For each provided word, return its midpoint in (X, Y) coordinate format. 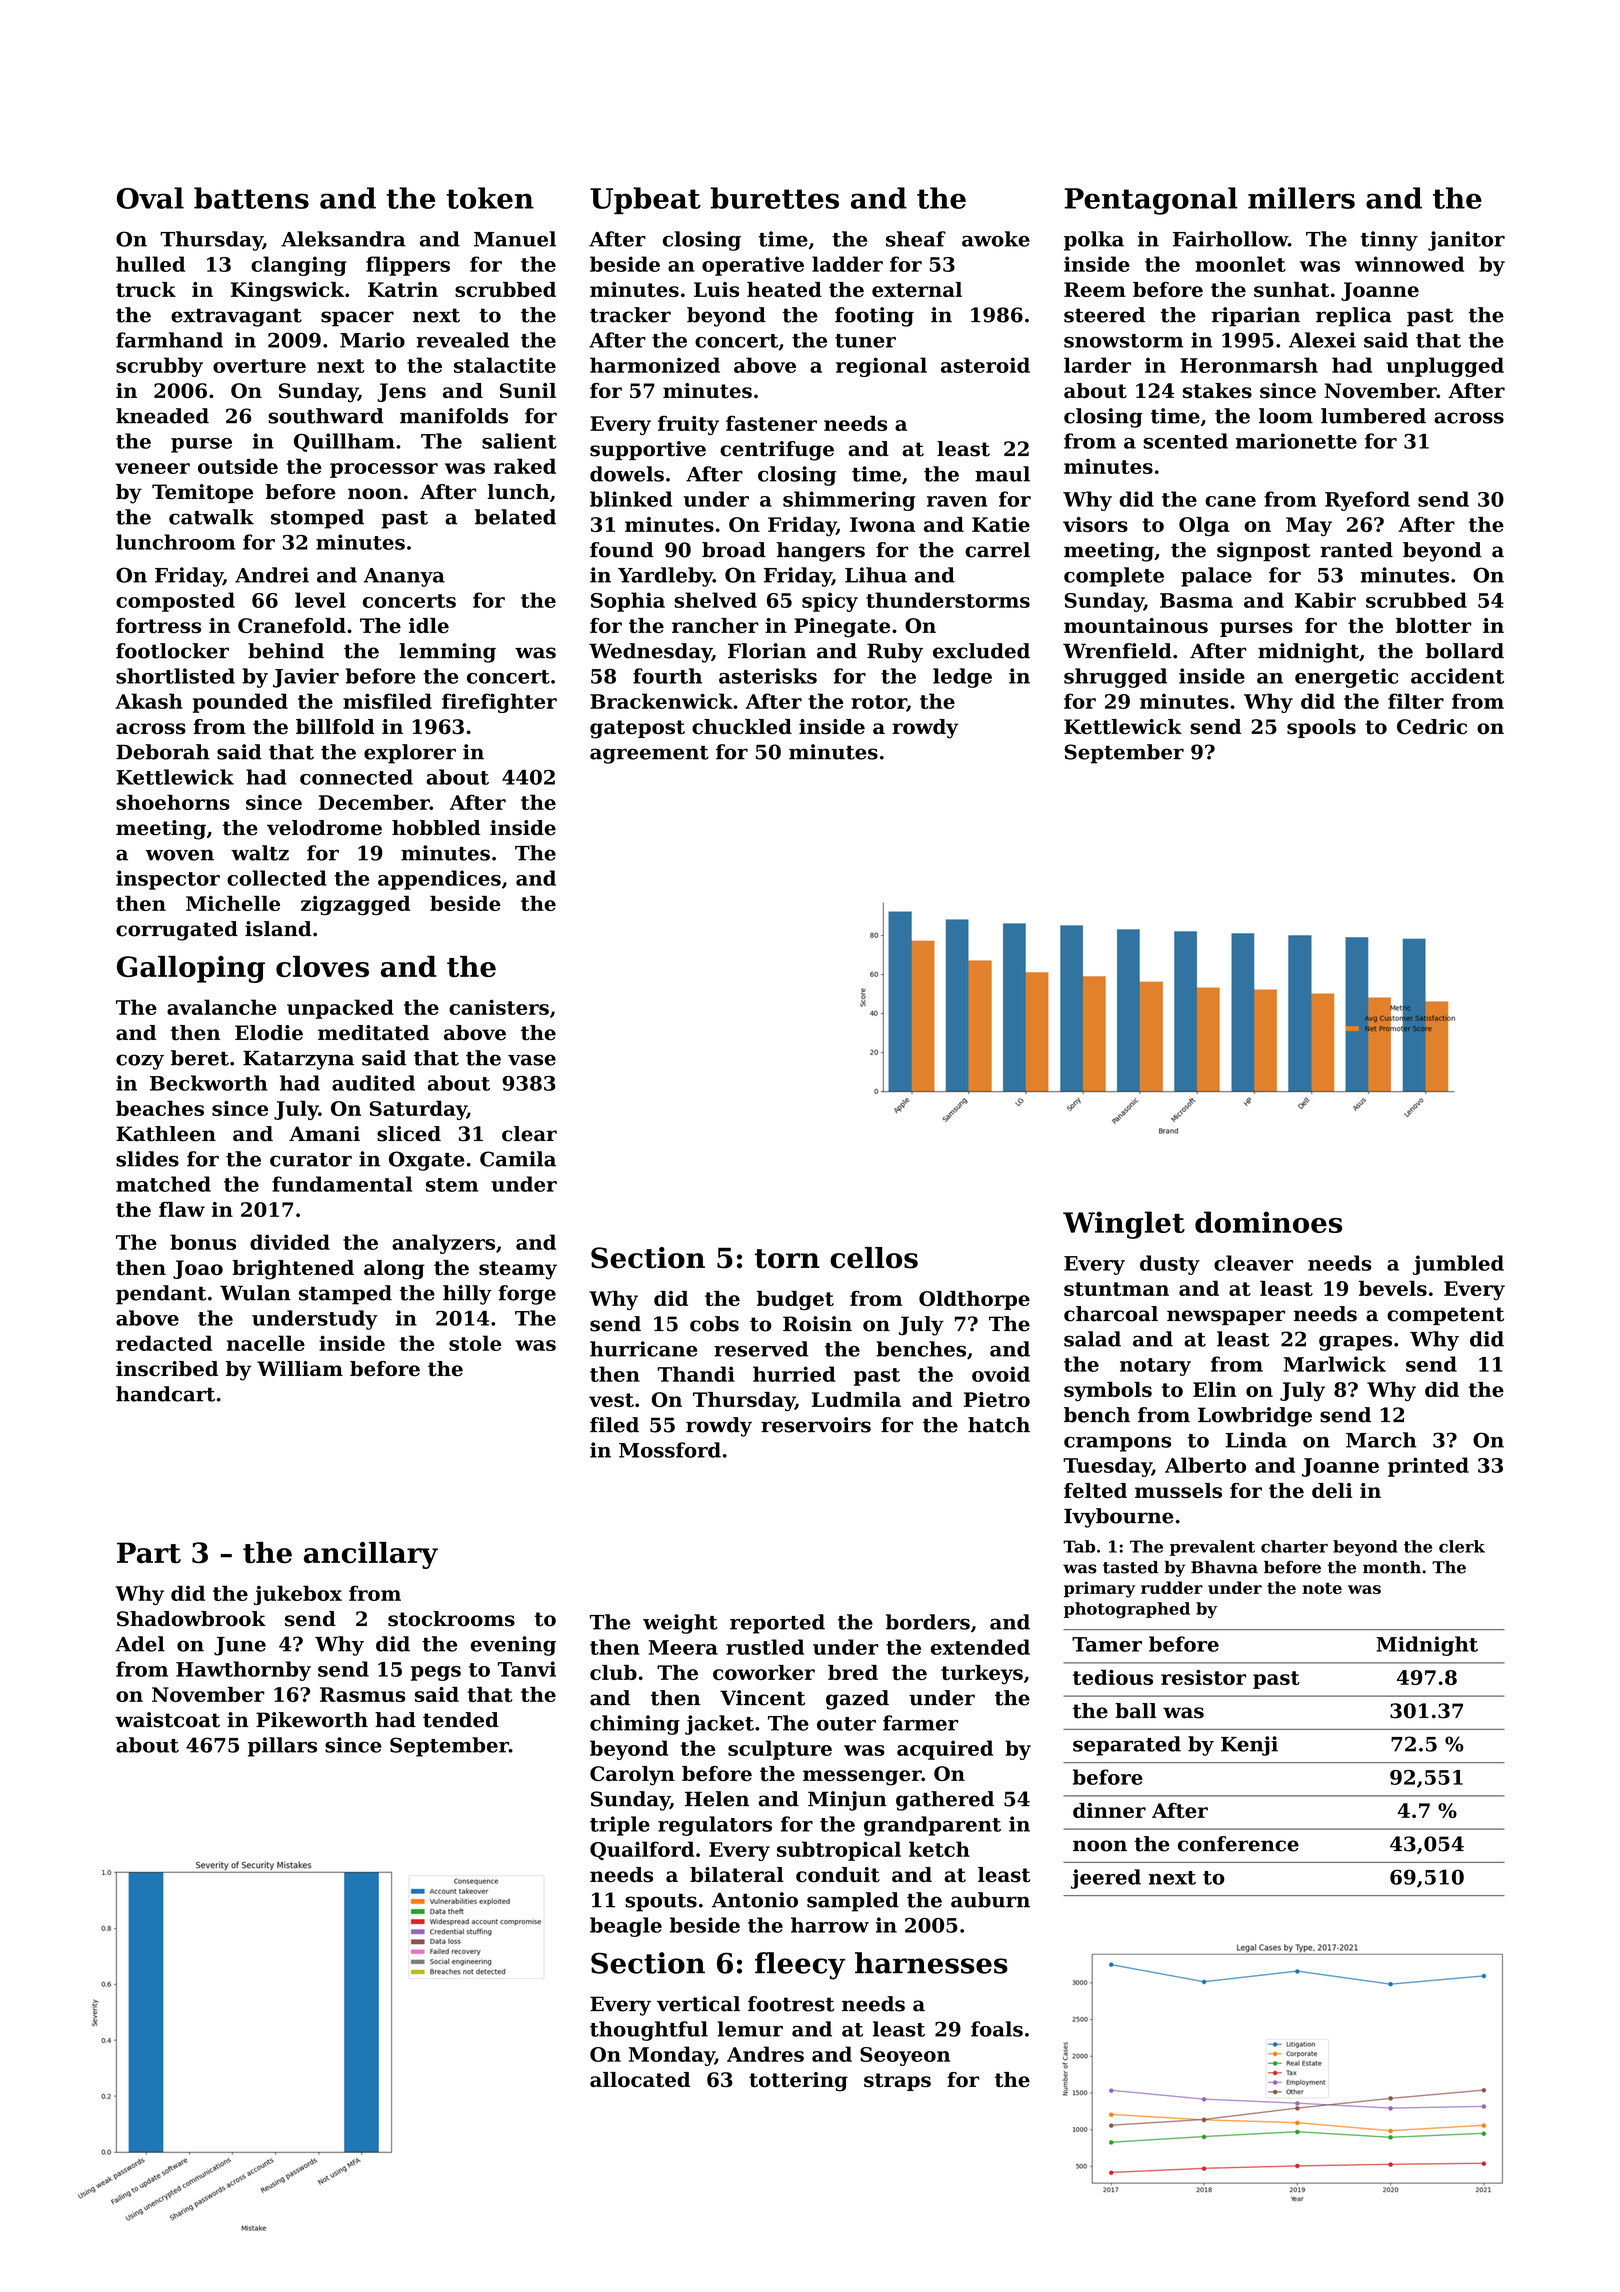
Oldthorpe (974, 1300)
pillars (282, 1747)
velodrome (324, 828)
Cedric (1432, 727)
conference (1238, 1844)
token (490, 198)
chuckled (742, 727)
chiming (635, 1725)
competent (1445, 1316)
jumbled (1458, 1265)
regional (881, 367)
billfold (335, 727)
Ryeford (1367, 501)
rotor (879, 703)
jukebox (298, 1595)
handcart (165, 1394)
